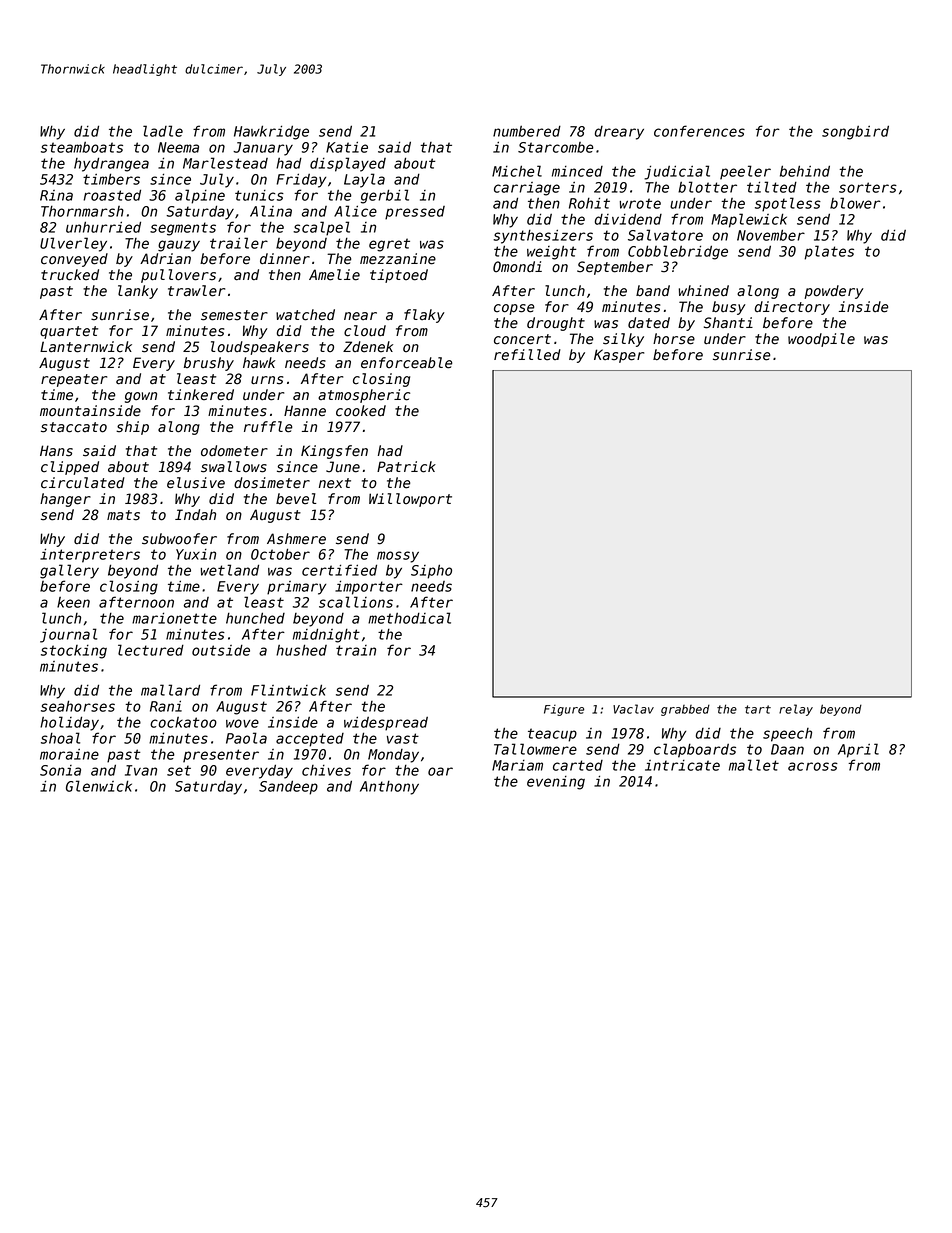  I want to click on steamboats, so click(82, 147).
